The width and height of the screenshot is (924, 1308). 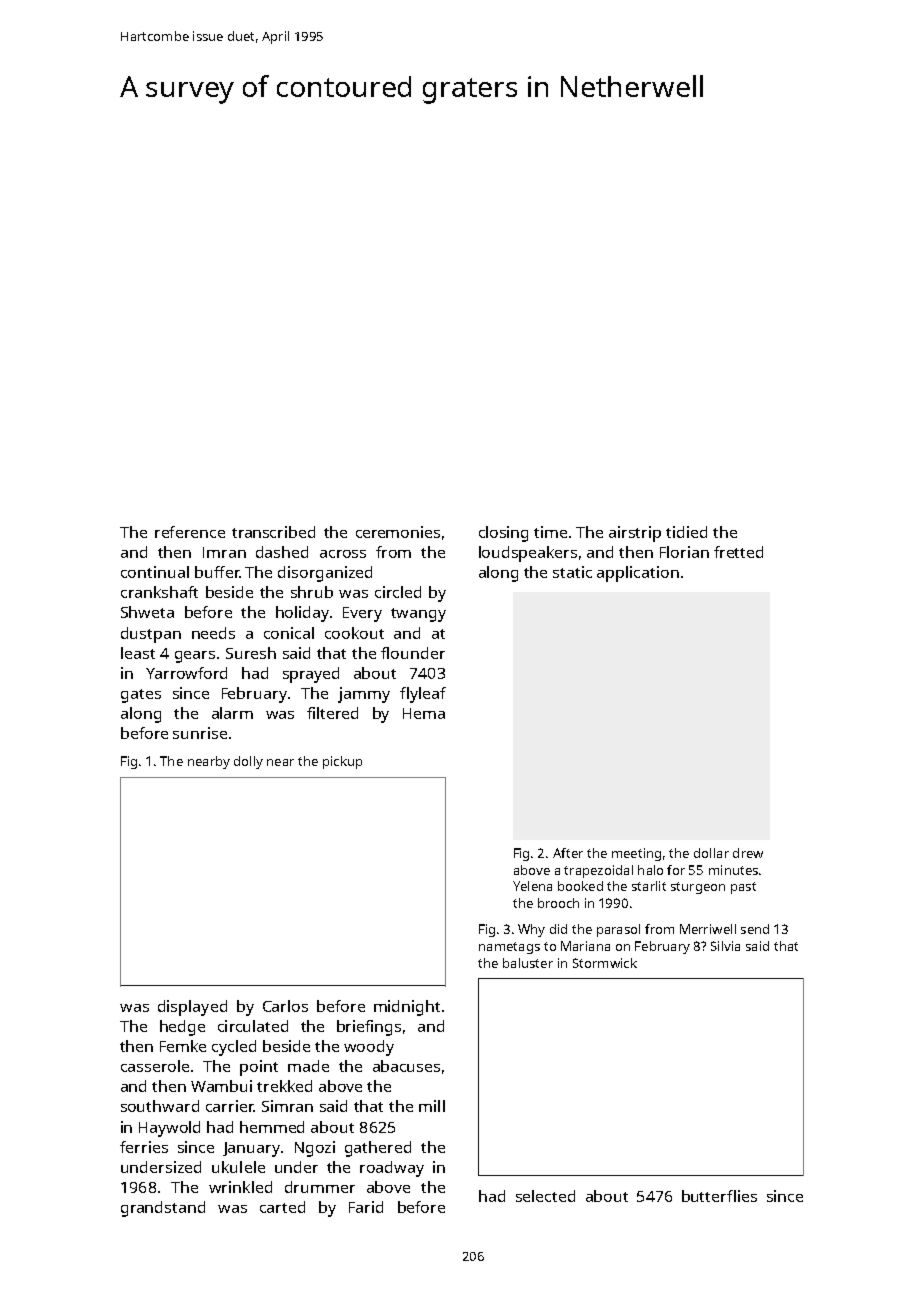 What do you see at coordinates (285, 1006) in the screenshot?
I see `Carlos` at bounding box center [285, 1006].
